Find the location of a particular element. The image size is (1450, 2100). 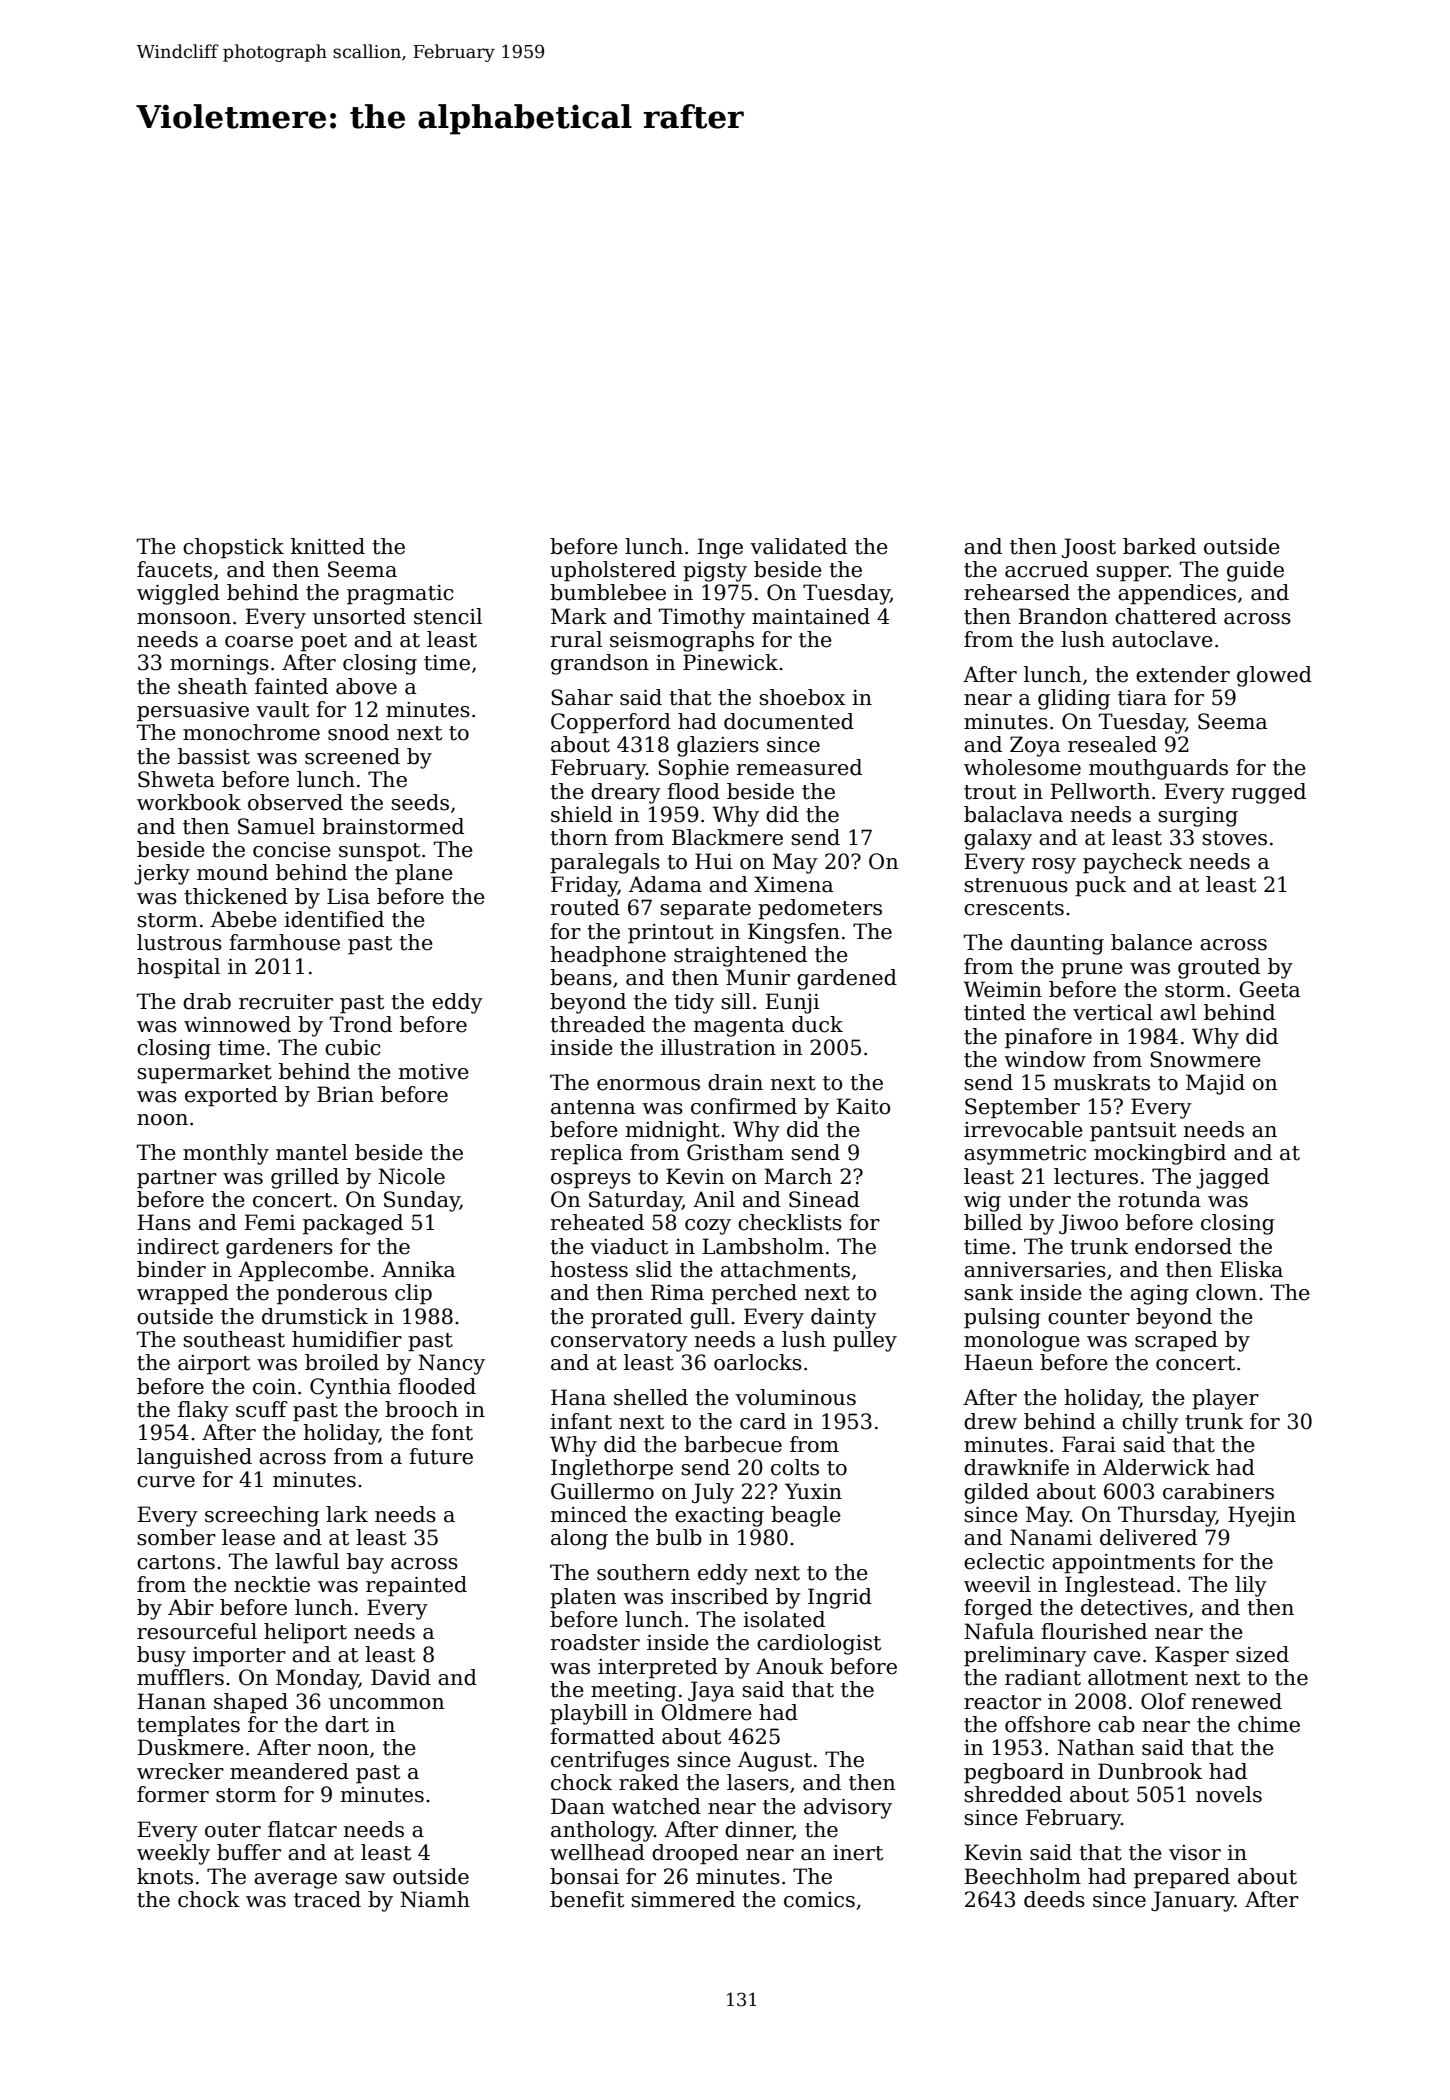

concise is located at coordinates (292, 850).
